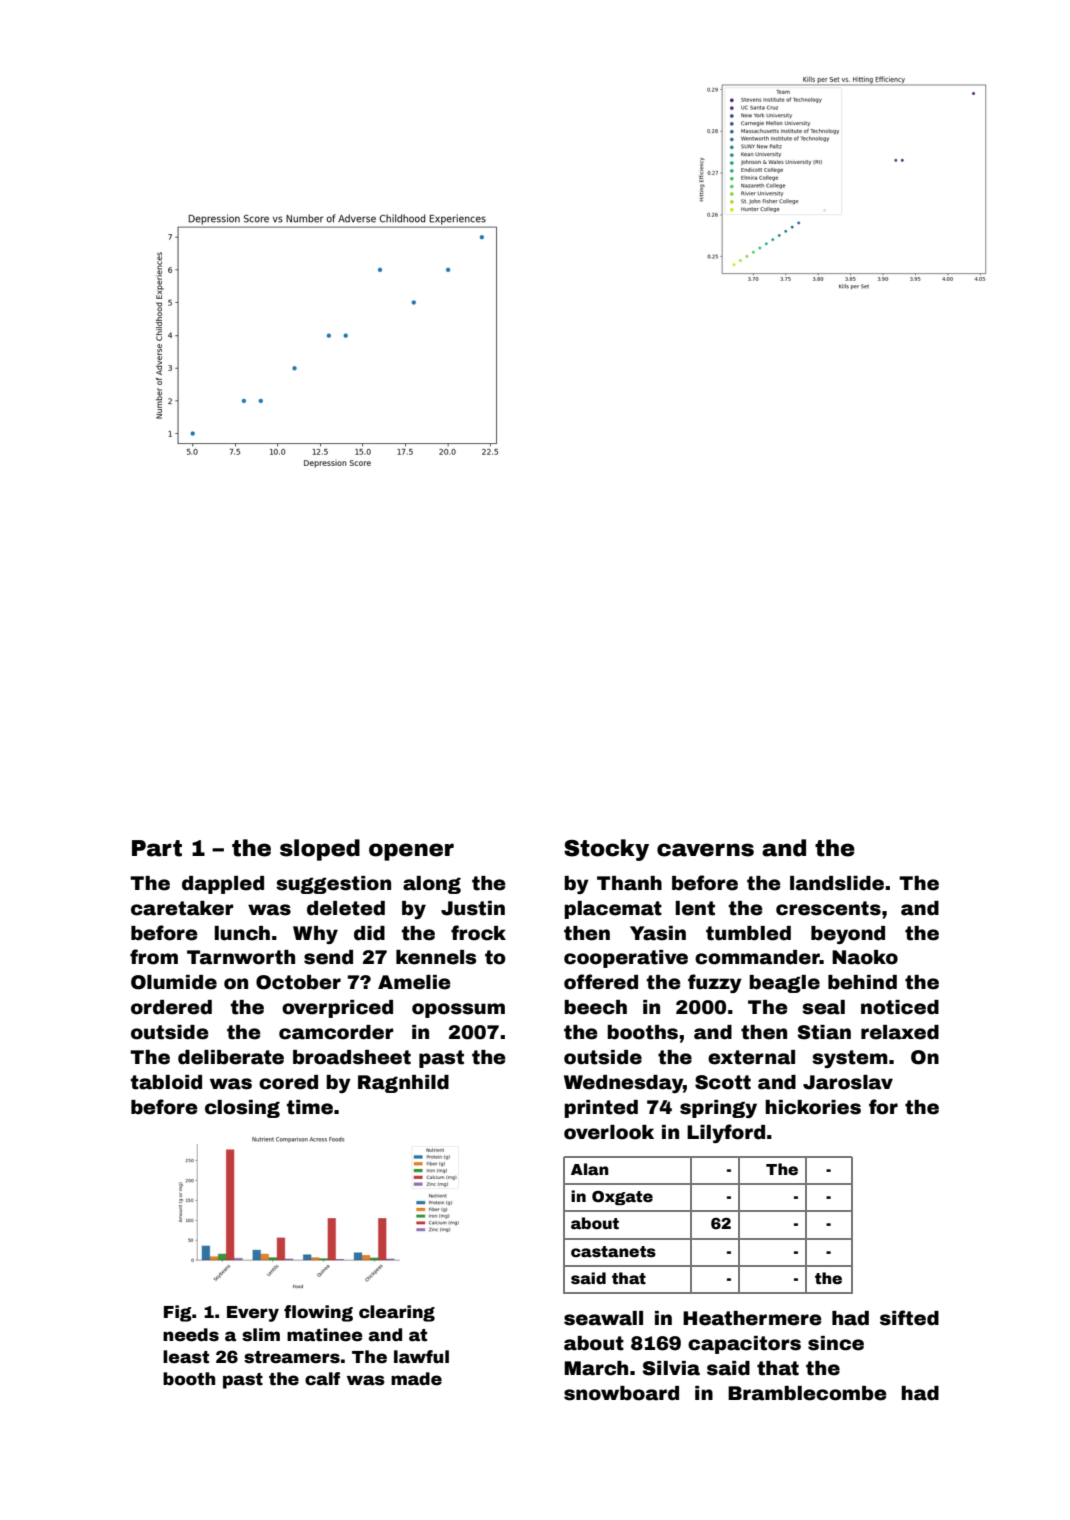 This document has width=1070, height=1520. Describe the element at coordinates (242, 933) in the document. I see `lunch` at that location.
